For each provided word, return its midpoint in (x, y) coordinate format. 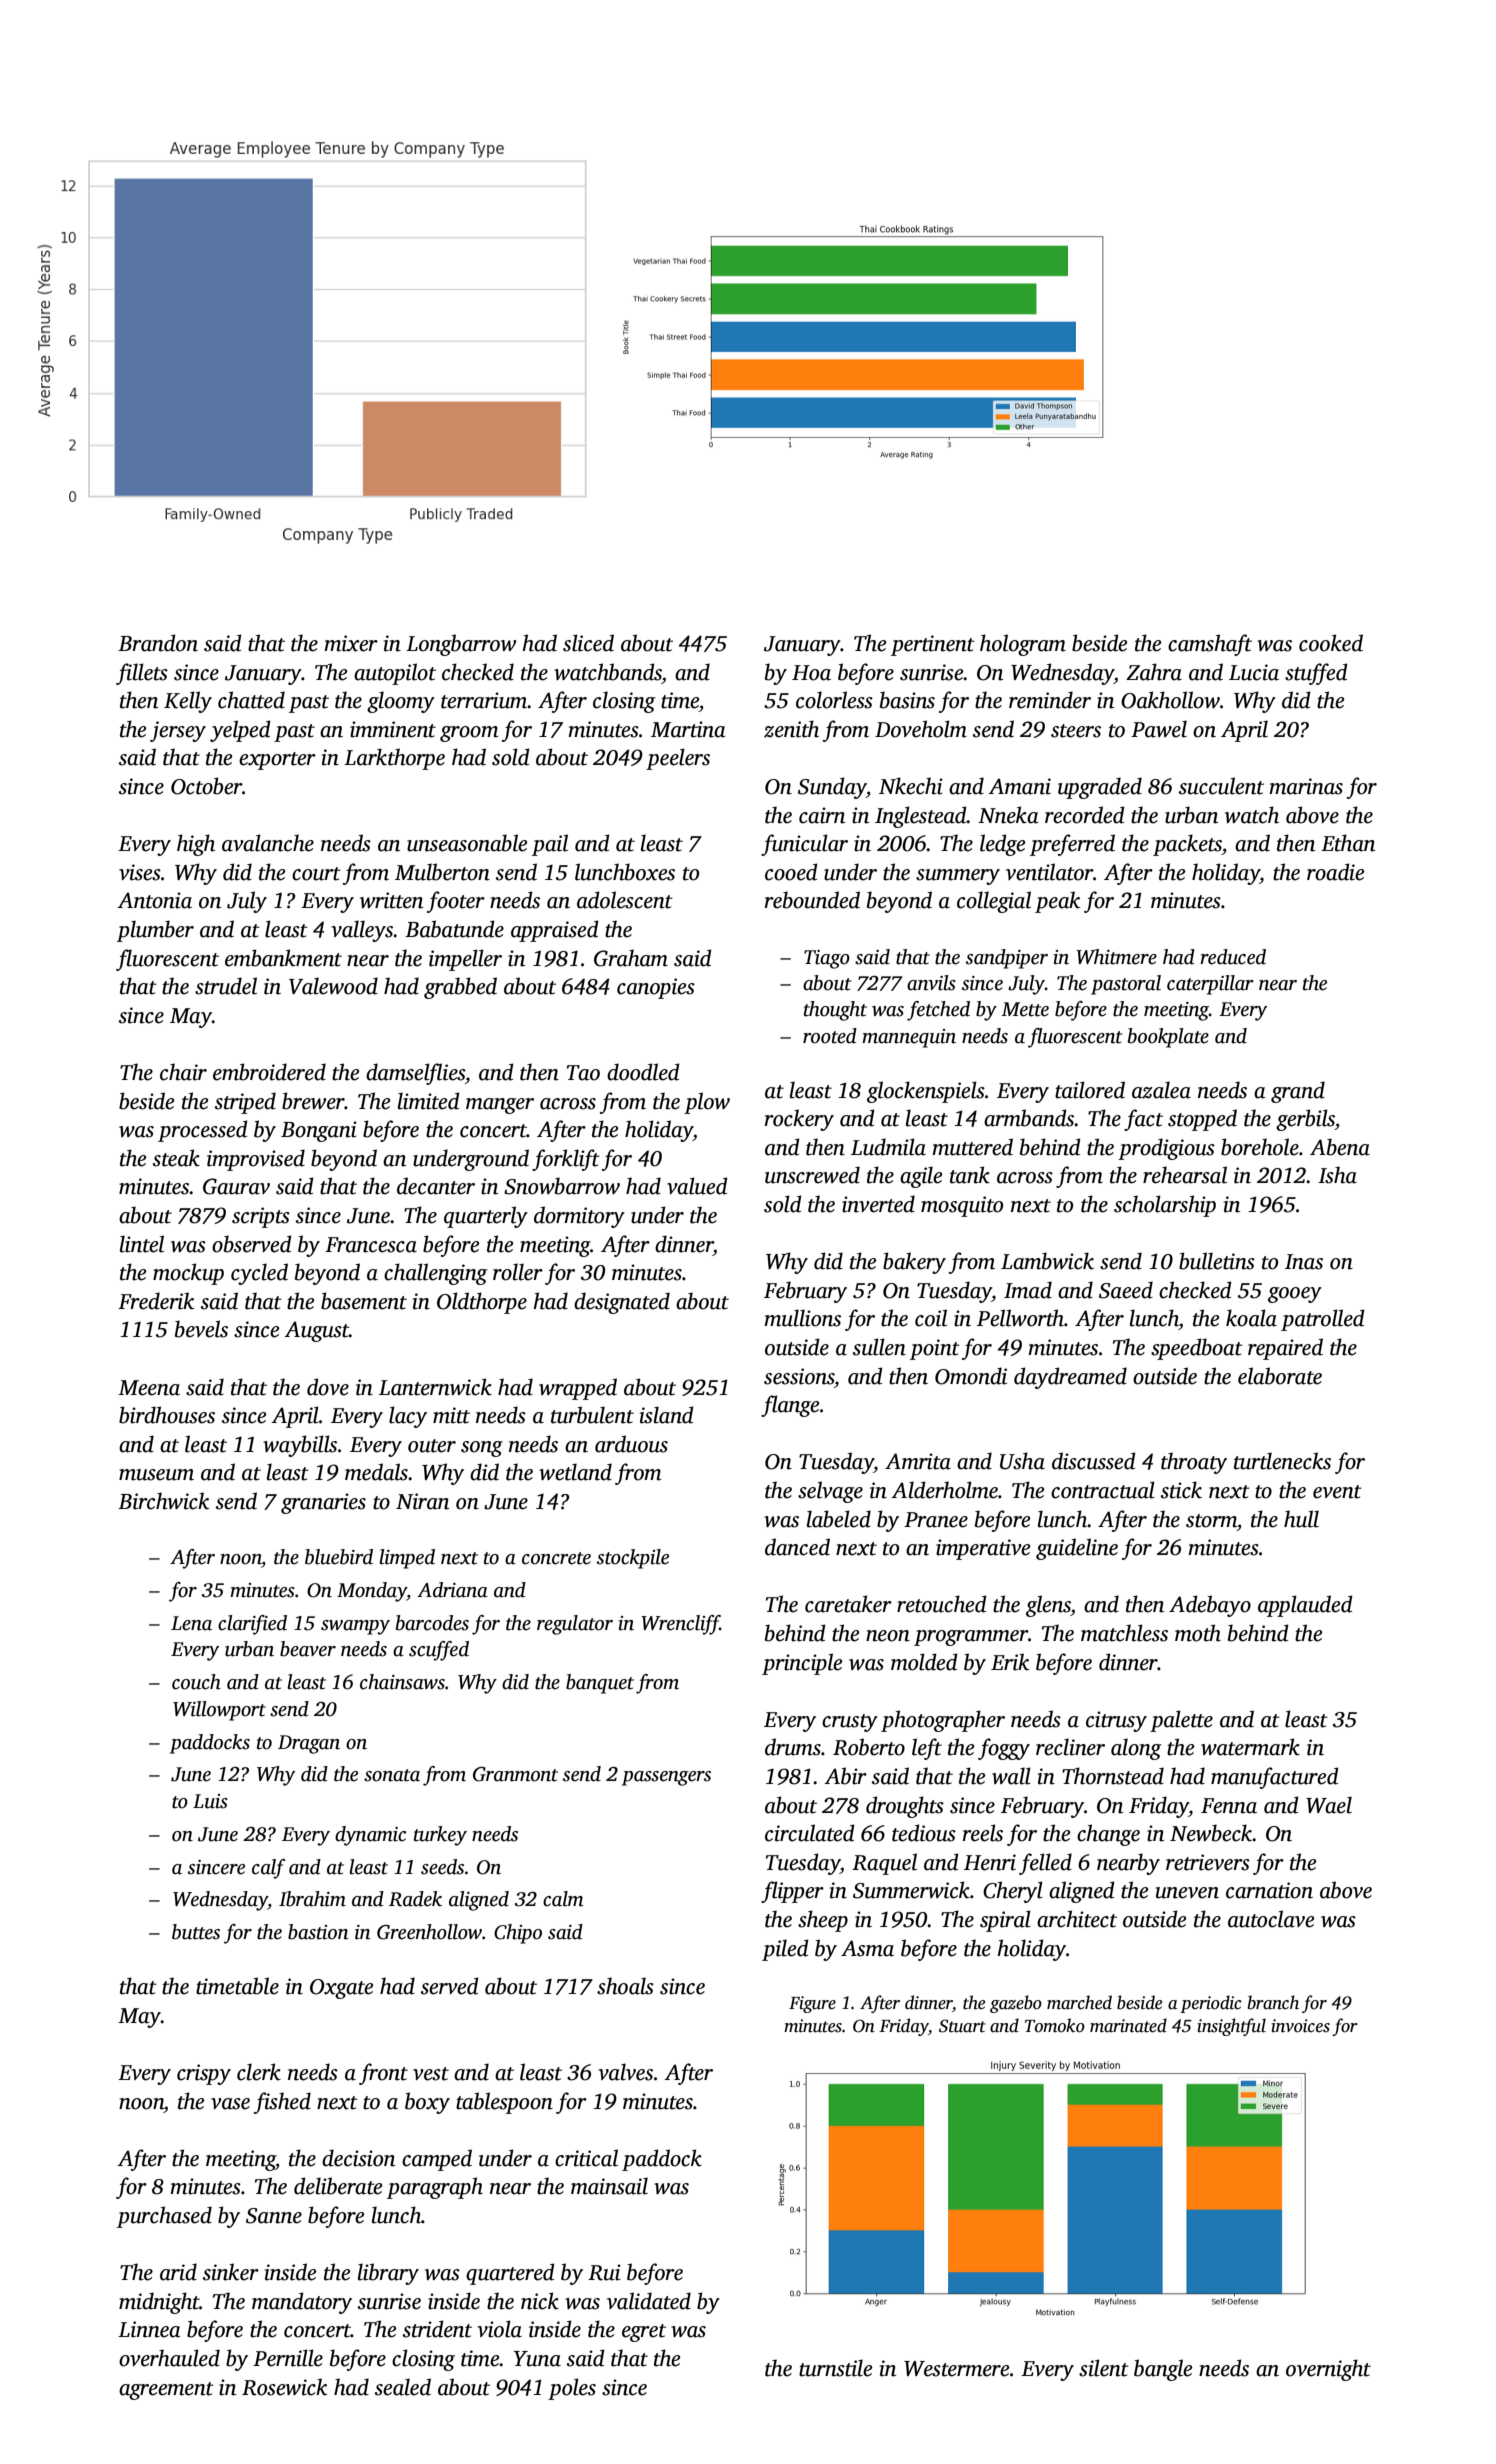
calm (563, 1899)
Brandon (158, 643)
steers (1076, 731)
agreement (166, 2391)
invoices (1300, 2026)
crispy (204, 2074)
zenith (791, 729)
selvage (830, 1492)
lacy (408, 1417)
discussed (1094, 1461)
